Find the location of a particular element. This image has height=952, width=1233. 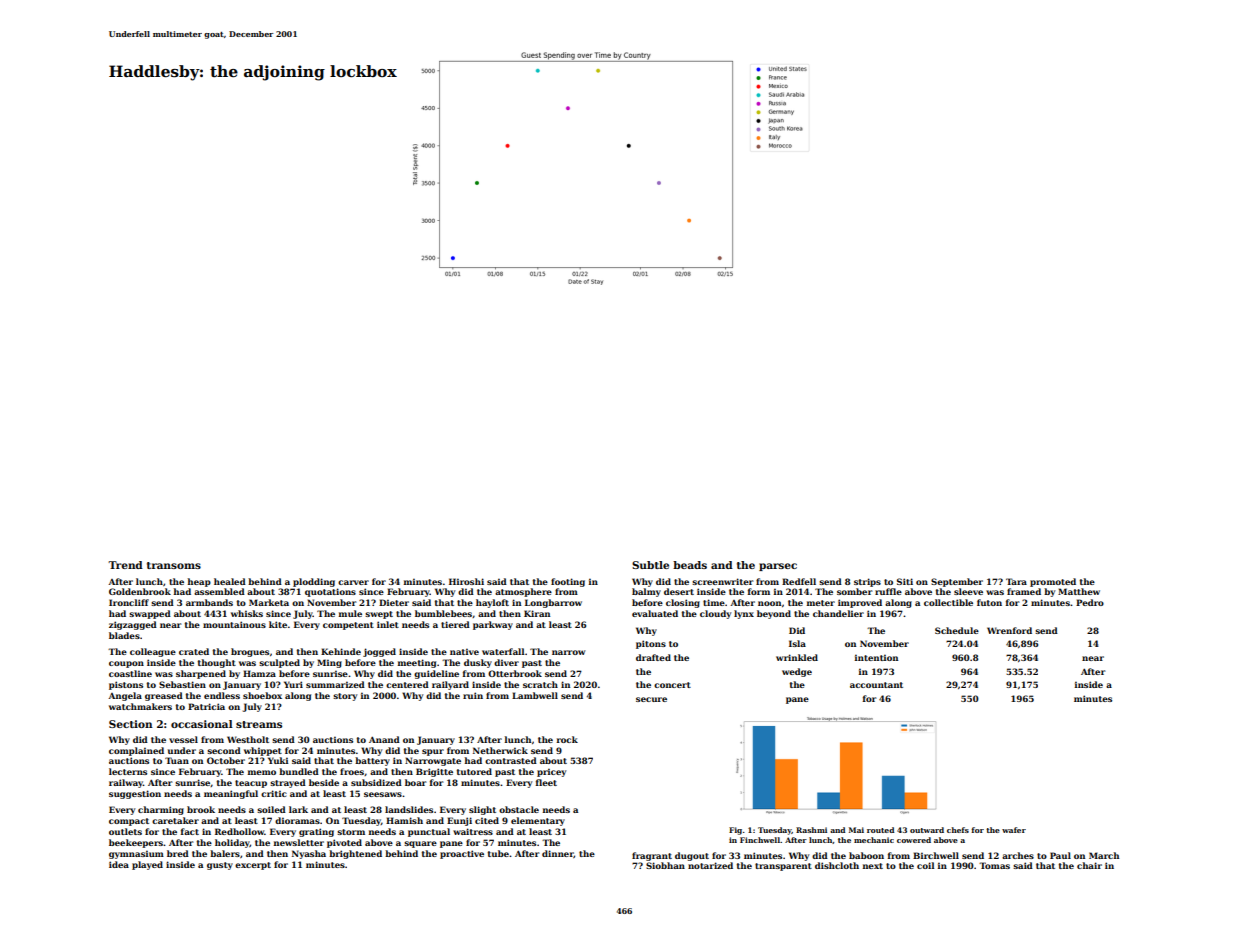

carver is located at coordinates (353, 582).
